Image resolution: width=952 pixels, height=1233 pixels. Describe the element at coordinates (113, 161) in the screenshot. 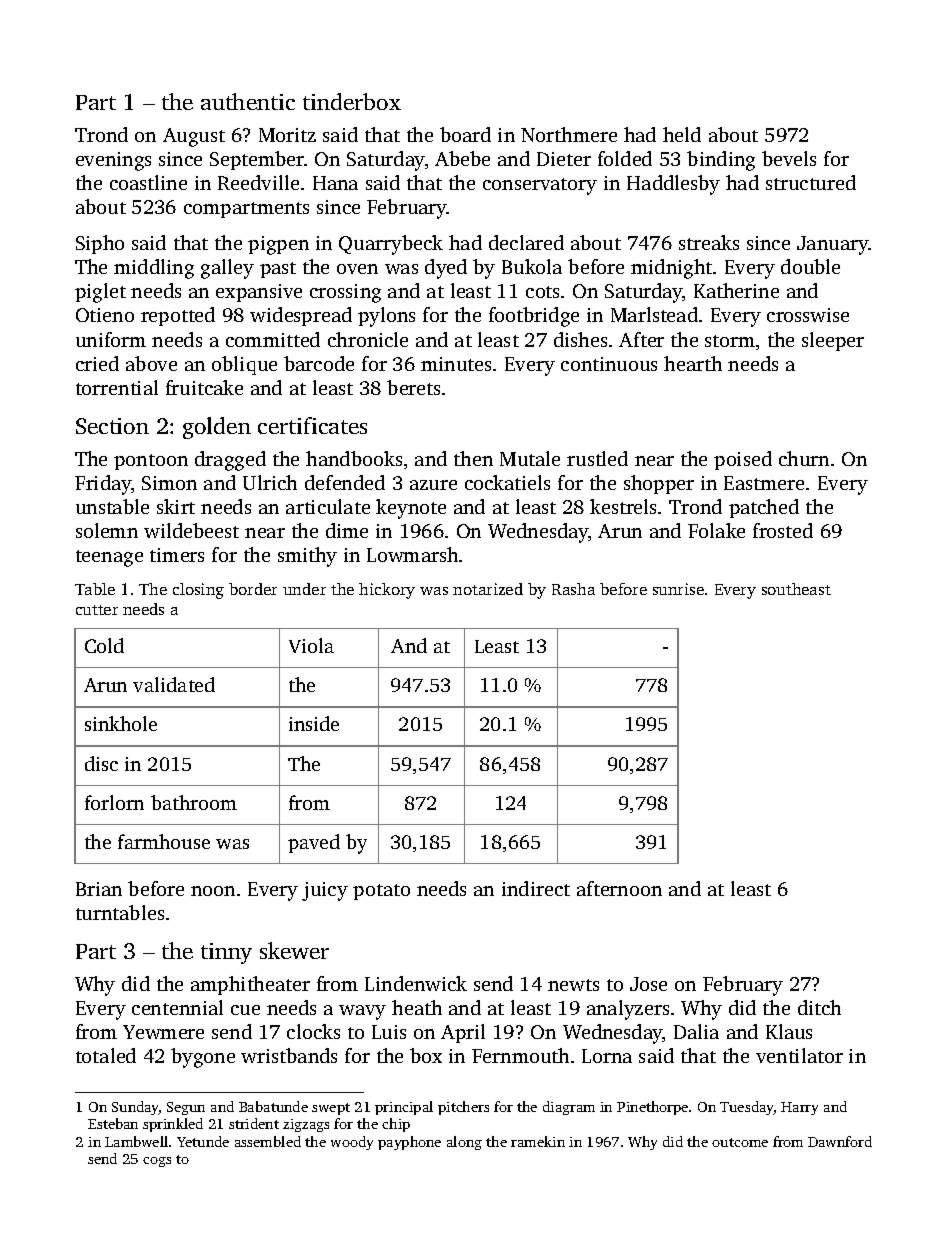

I see `evenings` at that location.
